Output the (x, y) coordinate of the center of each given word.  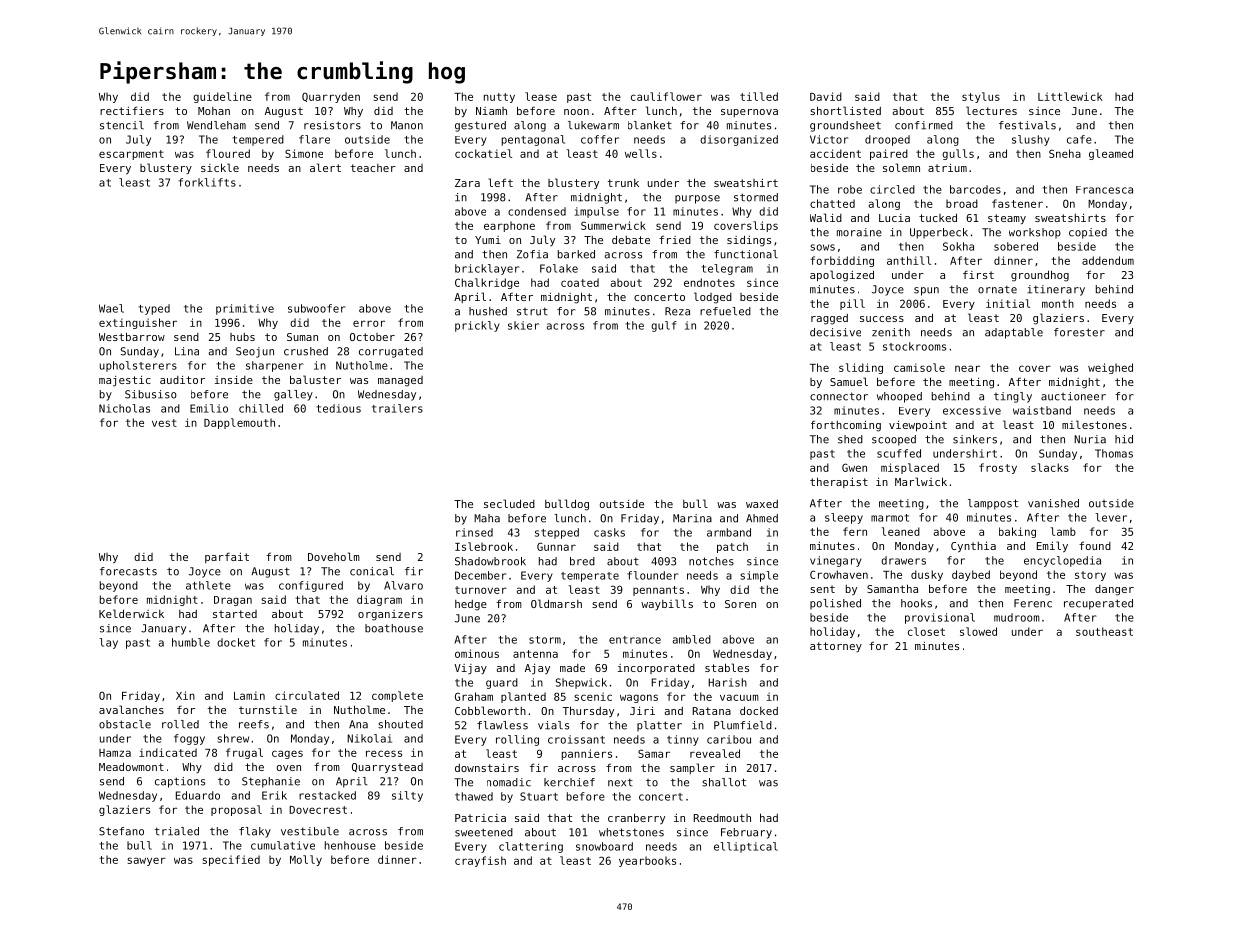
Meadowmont (131, 766)
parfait (227, 557)
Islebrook (484, 546)
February (746, 833)
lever (1111, 517)
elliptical (746, 847)
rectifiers (132, 110)
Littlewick (1070, 96)
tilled (759, 96)
